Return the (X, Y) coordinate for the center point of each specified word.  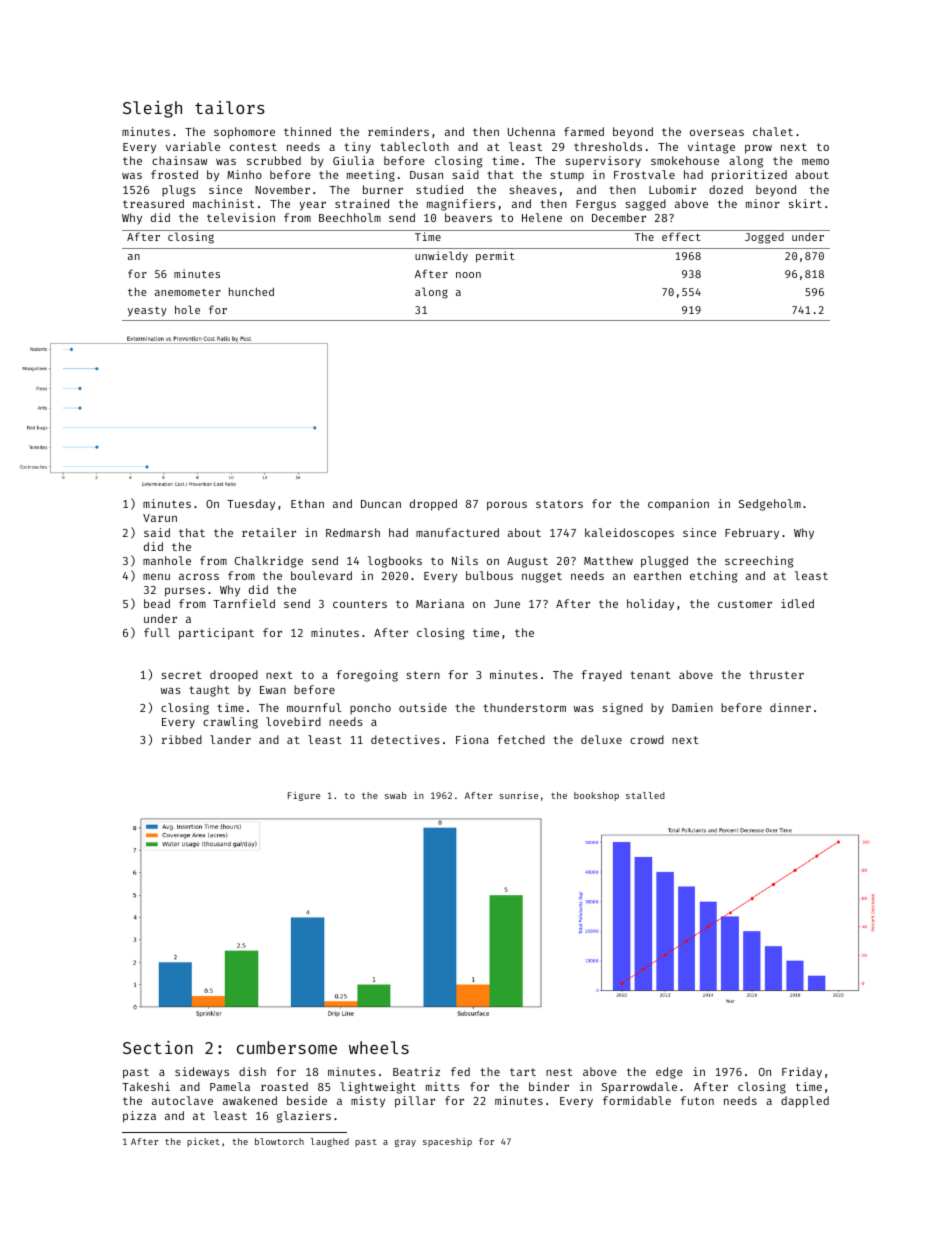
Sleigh (152, 109)
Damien (692, 707)
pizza (139, 1117)
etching (713, 577)
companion (678, 505)
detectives (405, 739)
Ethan (307, 503)
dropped (433, 505)
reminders (398, 131)
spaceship (447, 1142)
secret (181, 675)
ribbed (182, 739)
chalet (773, 131)
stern (423, 675)
